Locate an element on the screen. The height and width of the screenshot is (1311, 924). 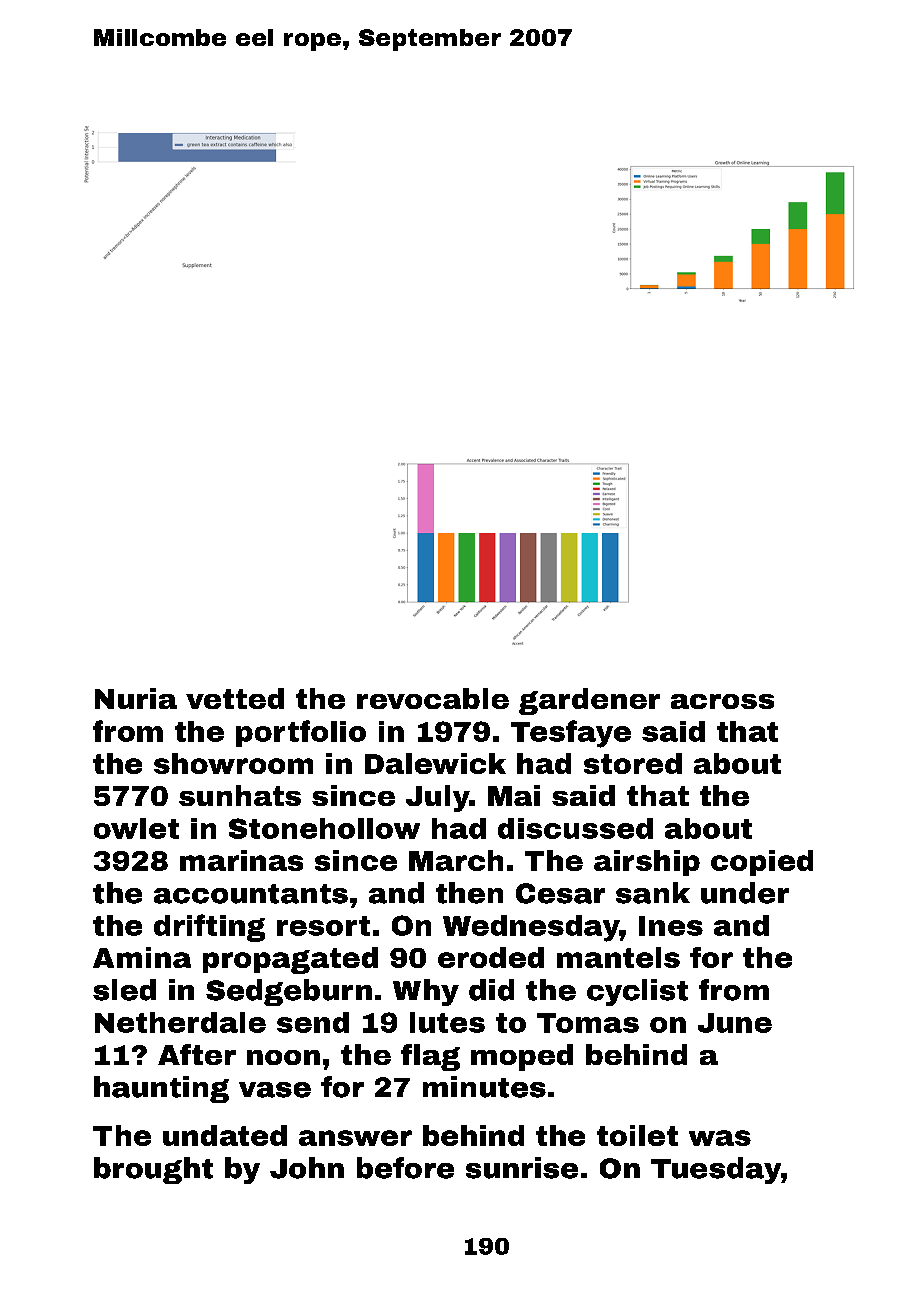
brought is located at coordinates (153, 1170).
